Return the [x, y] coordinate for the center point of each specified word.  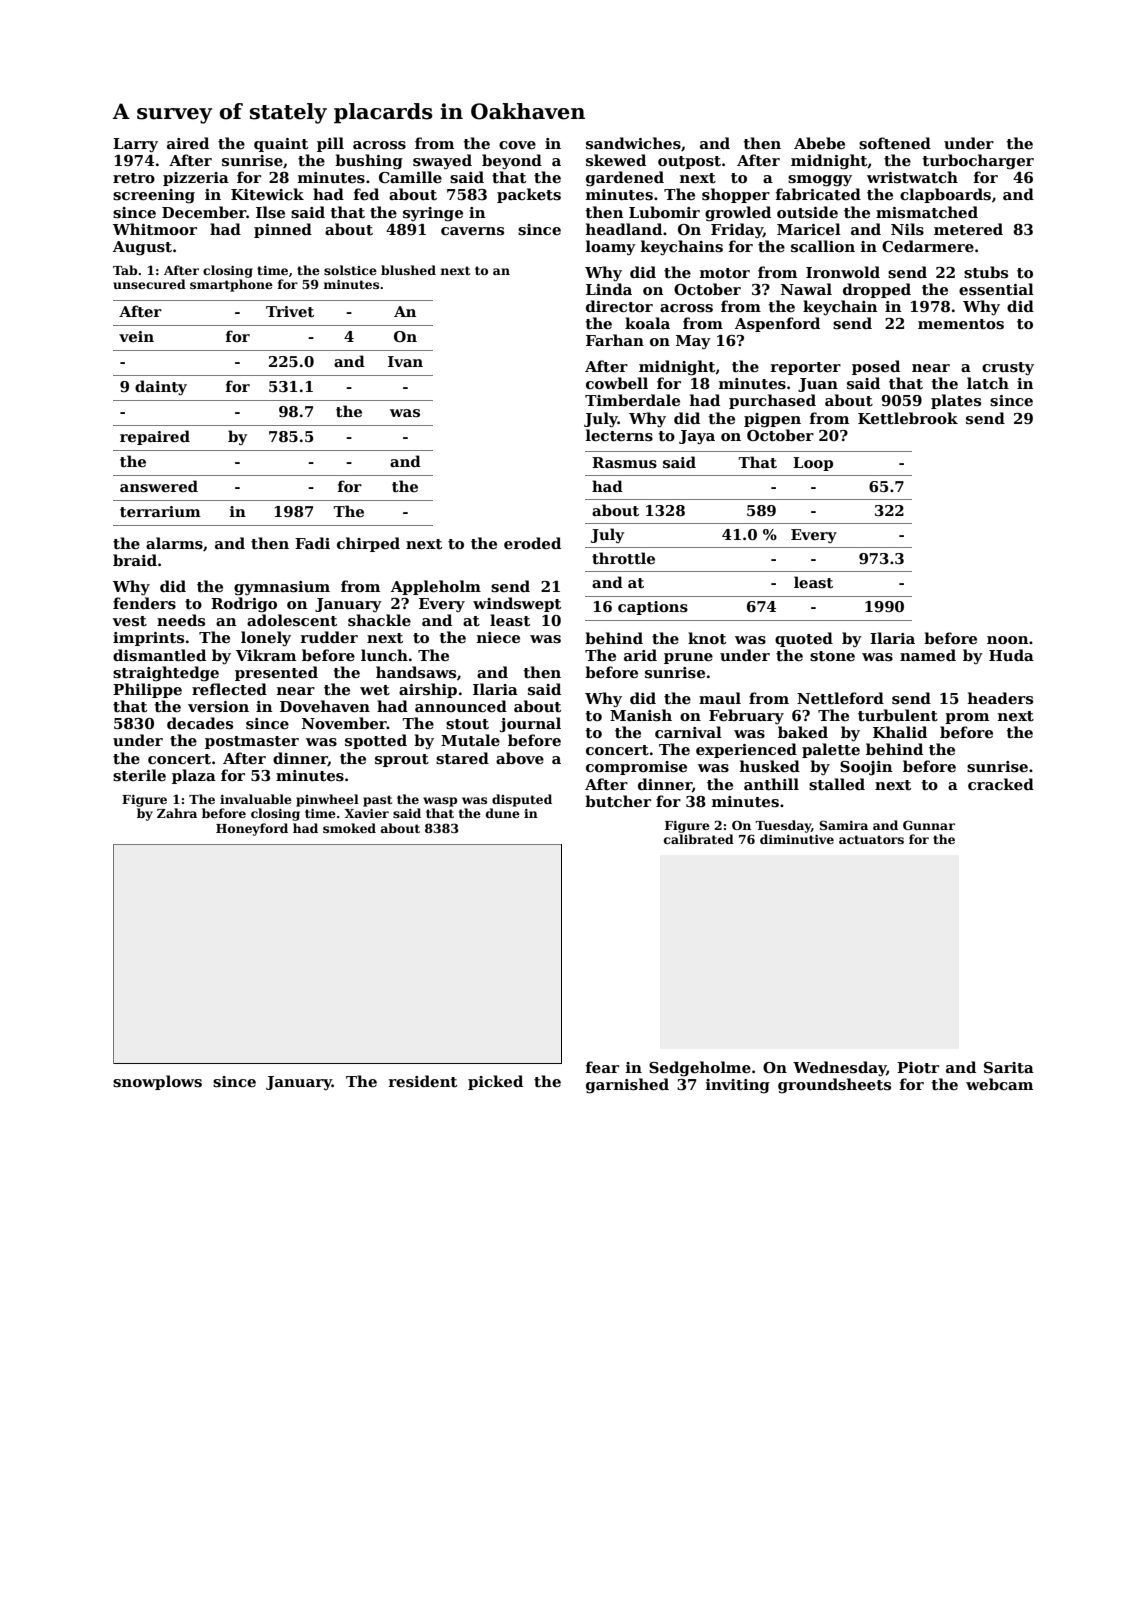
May [693, 342]
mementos [961, 324]
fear [602, 1067]
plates [956, 401]
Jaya [697, 437]
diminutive [797, 839]
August [142, 248]
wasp [440, 802]
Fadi [312, 543]
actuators [871, 839]
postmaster [252, 742]
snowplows [157, 1082]
